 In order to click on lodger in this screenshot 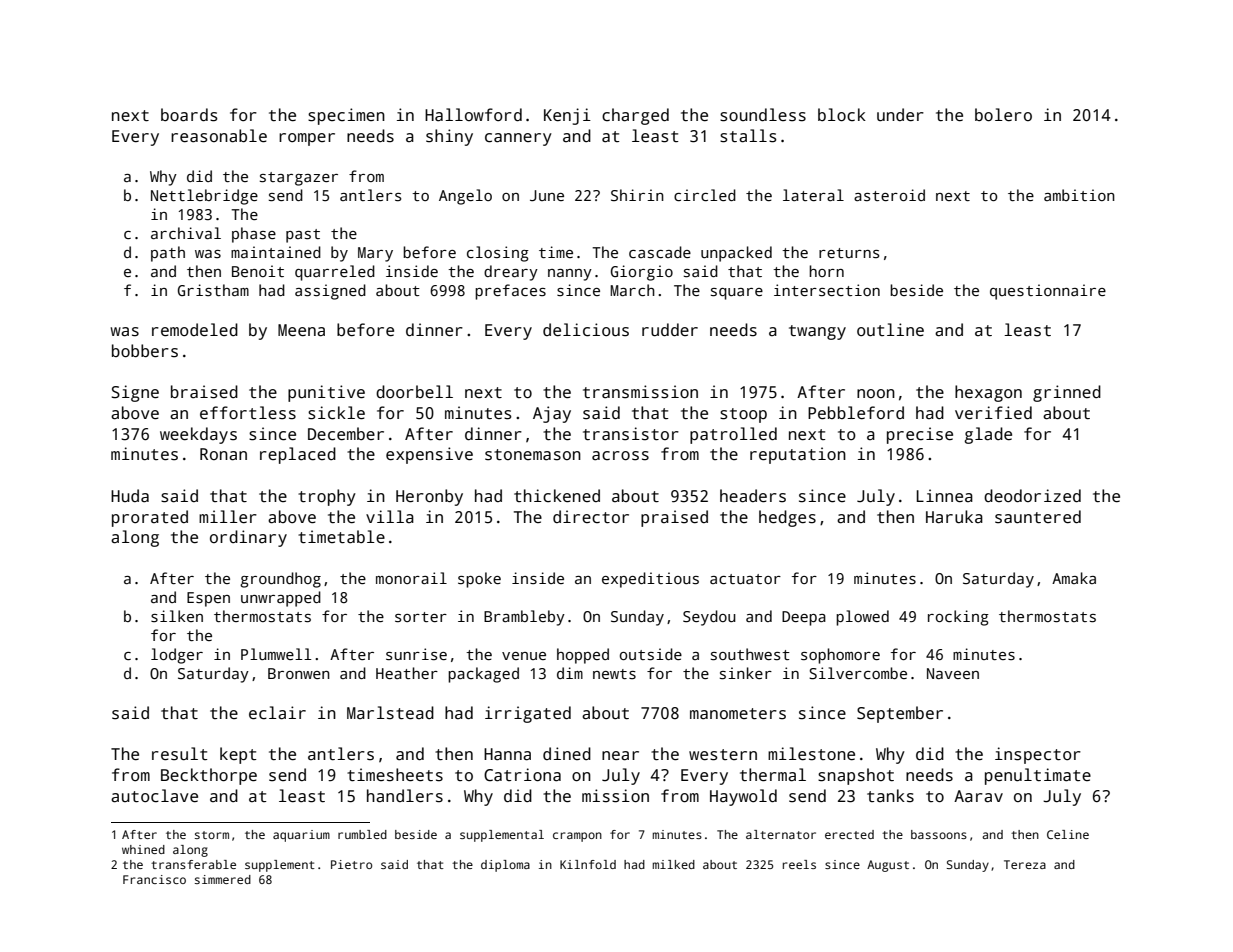, I will do `click(177, 656)`.
